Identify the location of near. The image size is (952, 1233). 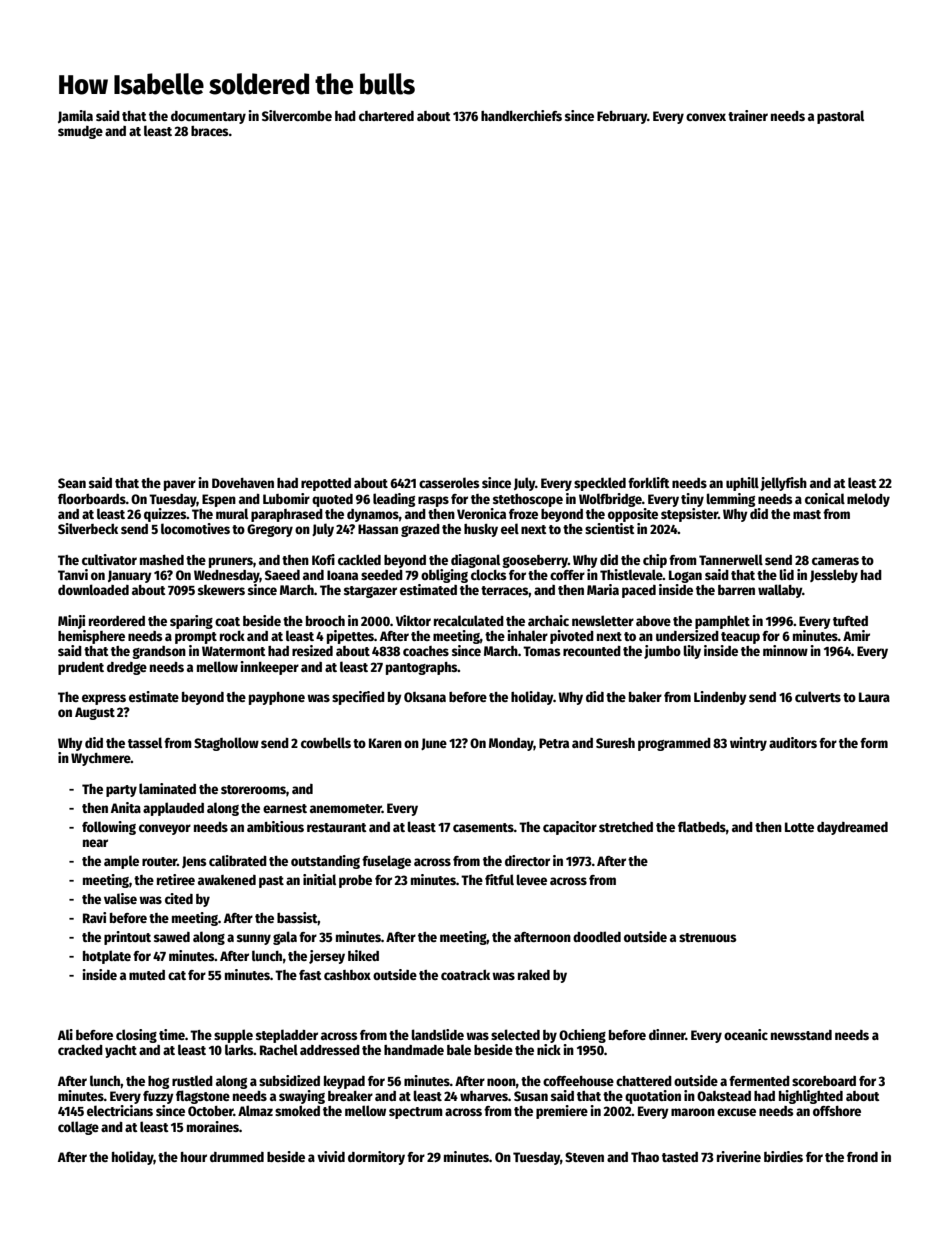
(95, 843).
